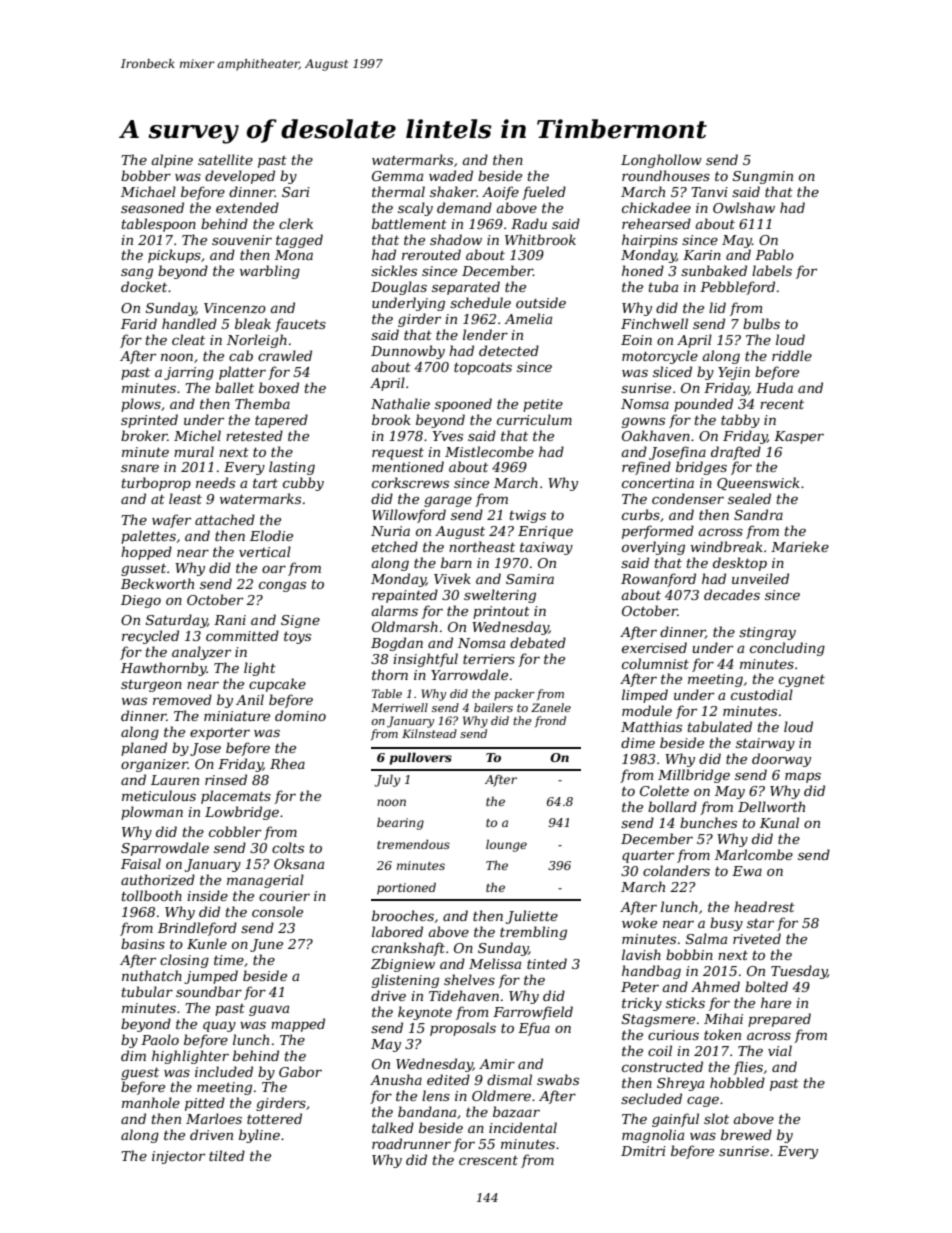 The width and height of the screenshot is (952, 1233). Describe the element at coordinates (270, 272) in the screenshot. I see `warbling` at that location.
